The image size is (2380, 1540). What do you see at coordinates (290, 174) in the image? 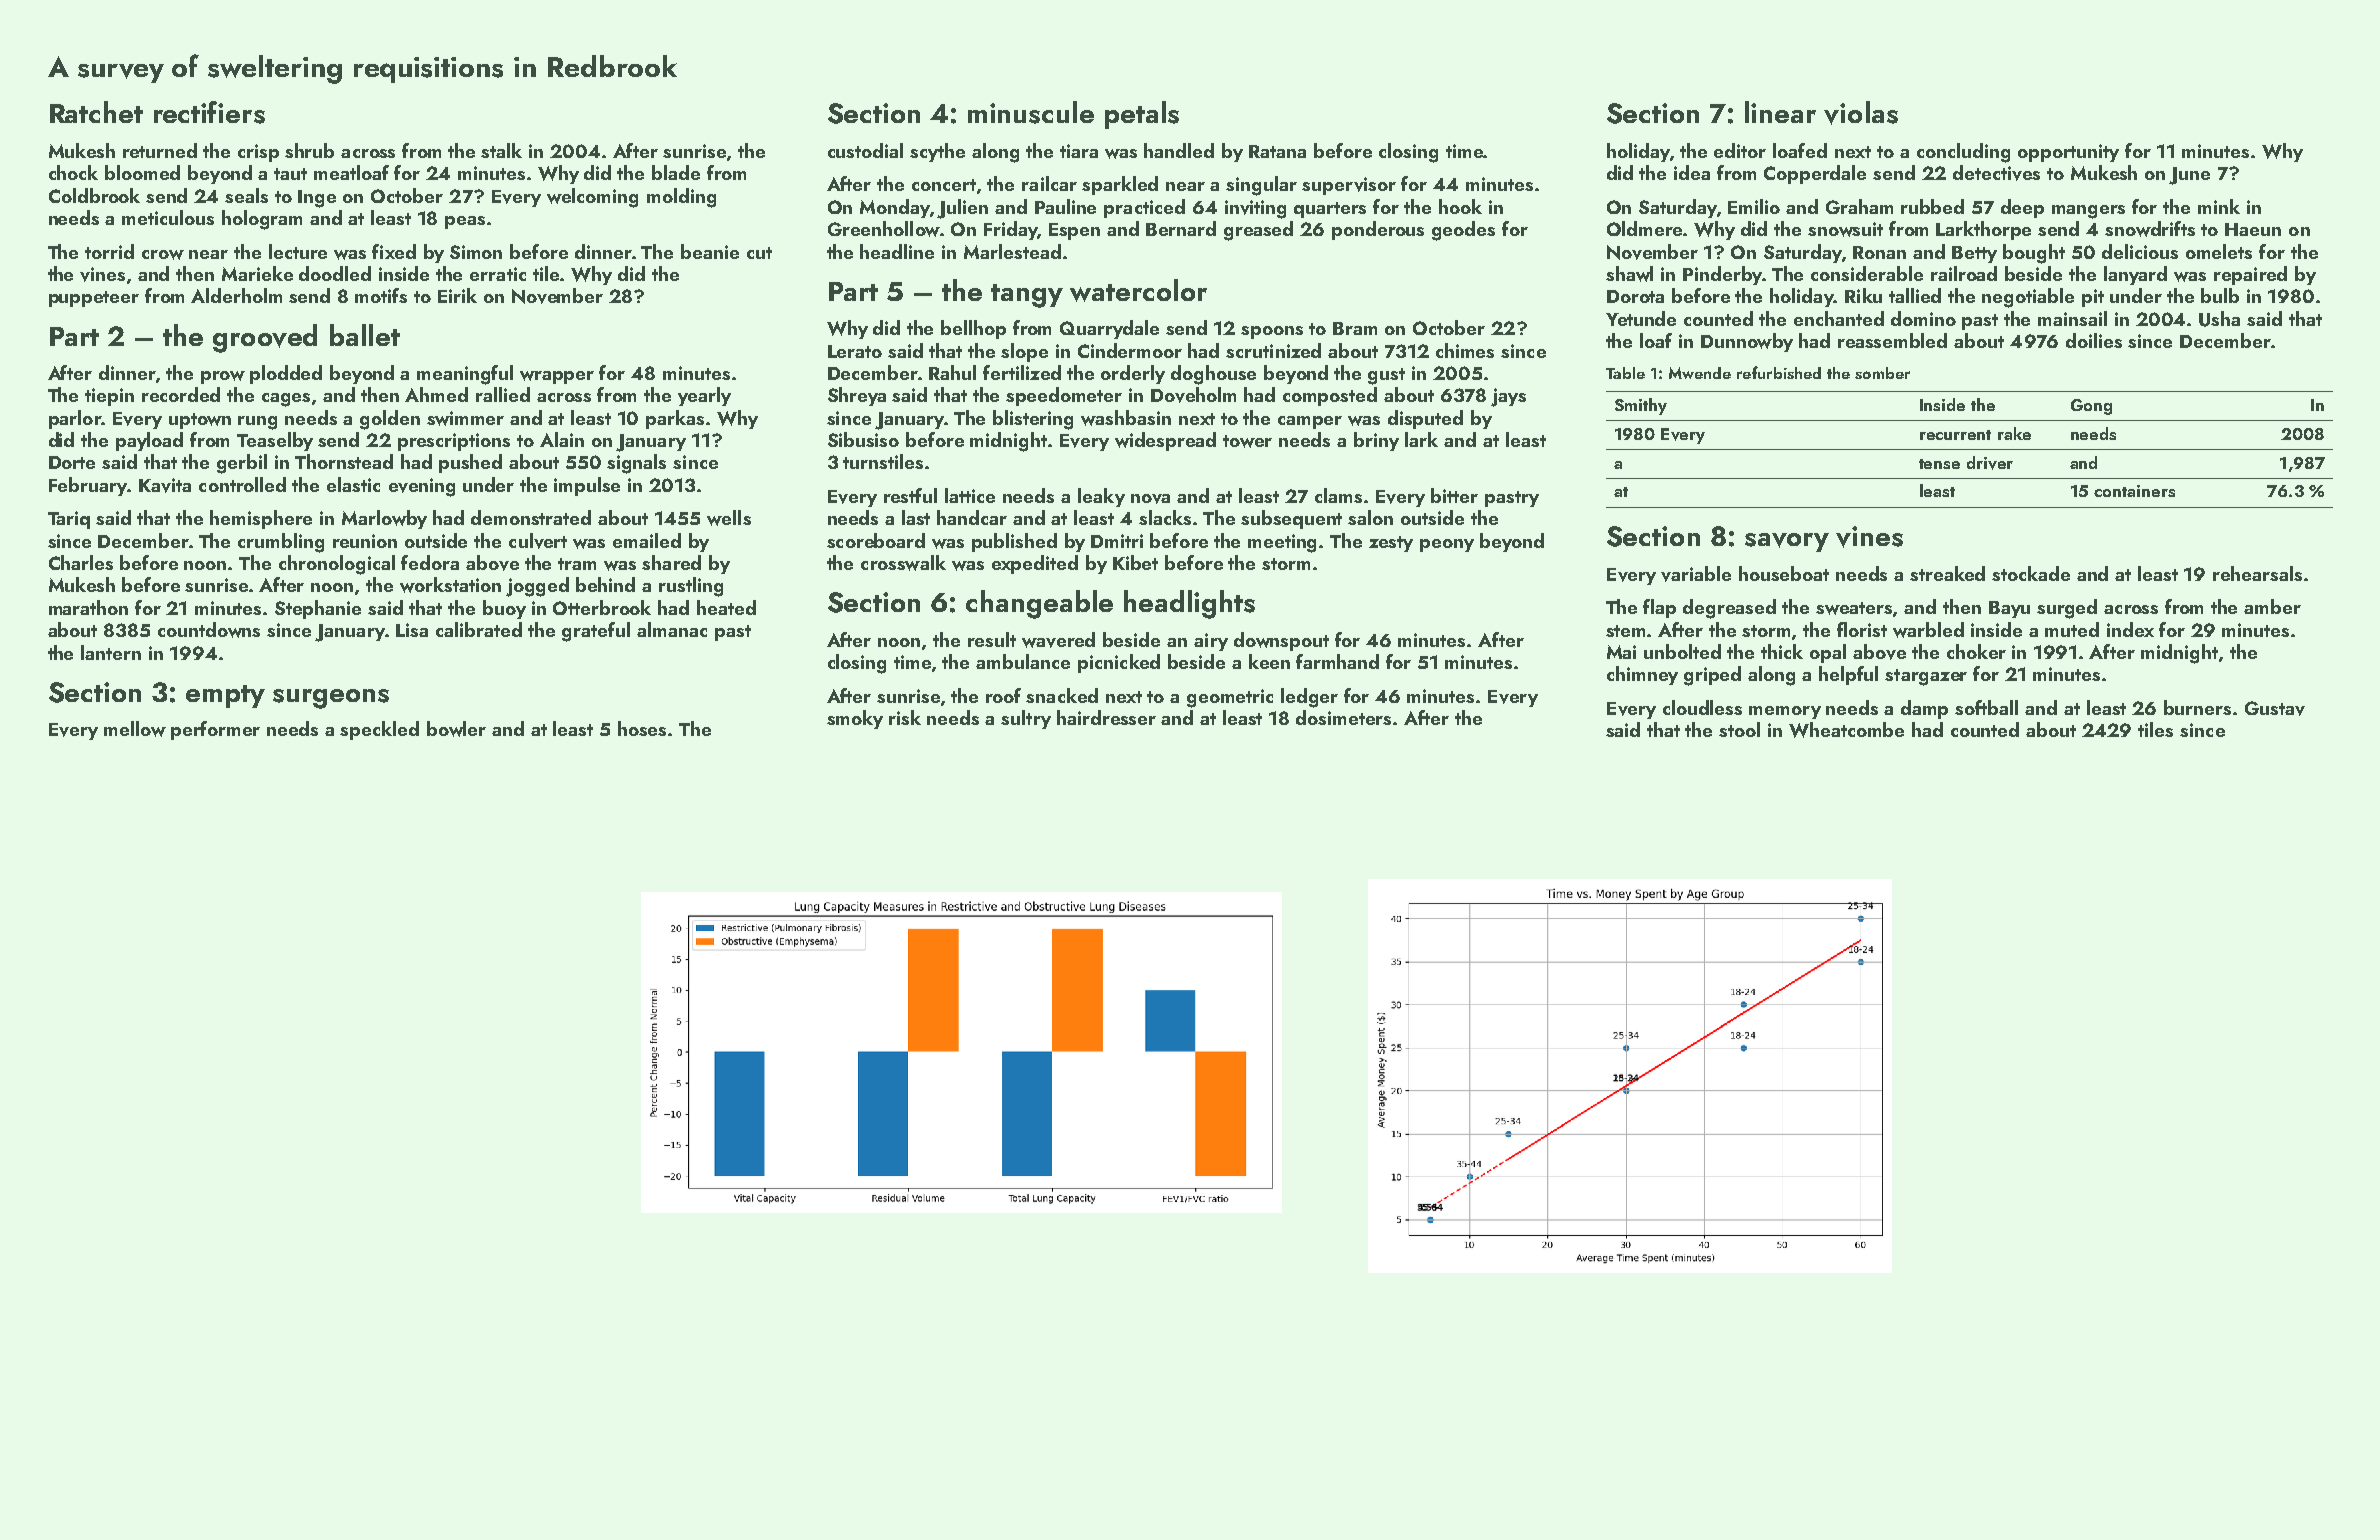
I see `taut` at bounding box center [290, 174].
